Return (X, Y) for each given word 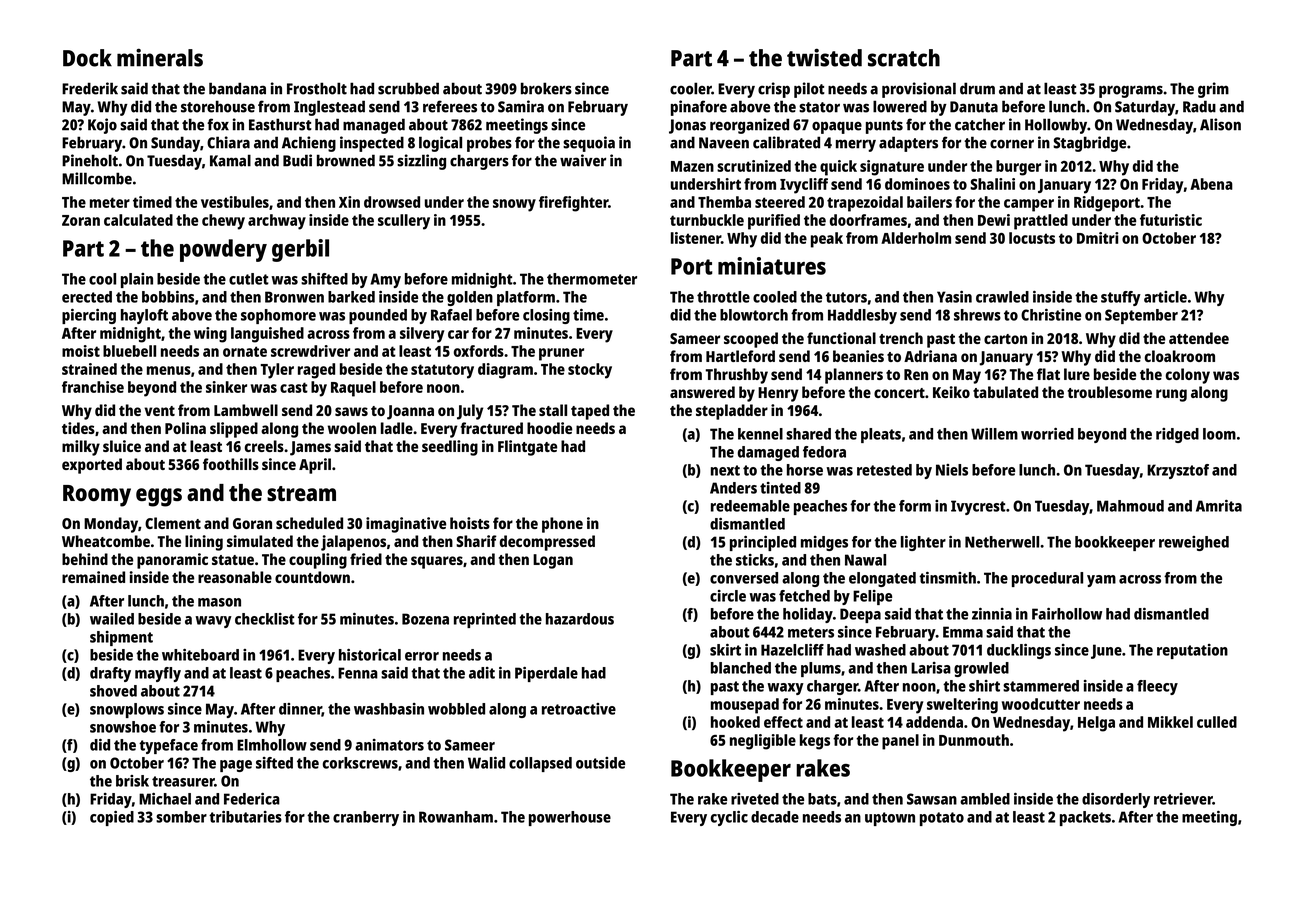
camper (1029, 205)
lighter (923, 543)
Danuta (974, 107)
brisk (132, 781)
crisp (774, 90)
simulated (260, 541)
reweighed (1194, 543)
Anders (733, 488)
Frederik (90, 88)
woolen (352, 428)
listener (696, 238)
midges (824, 543)
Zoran (81, 220)
